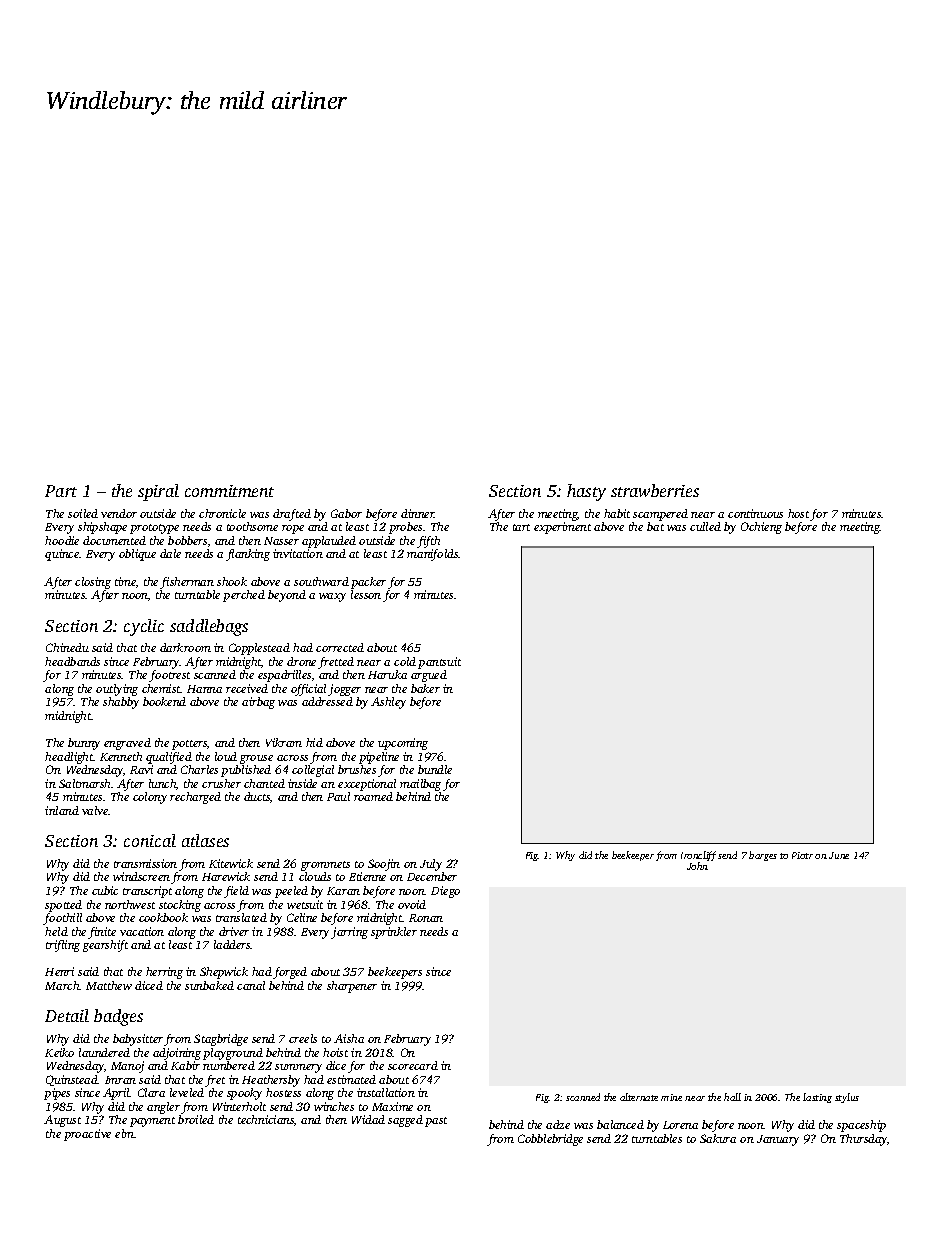  What do you see at coordinates (93, 583) in the screenshot?
I see `closing` at bounding box center [93, 583].
